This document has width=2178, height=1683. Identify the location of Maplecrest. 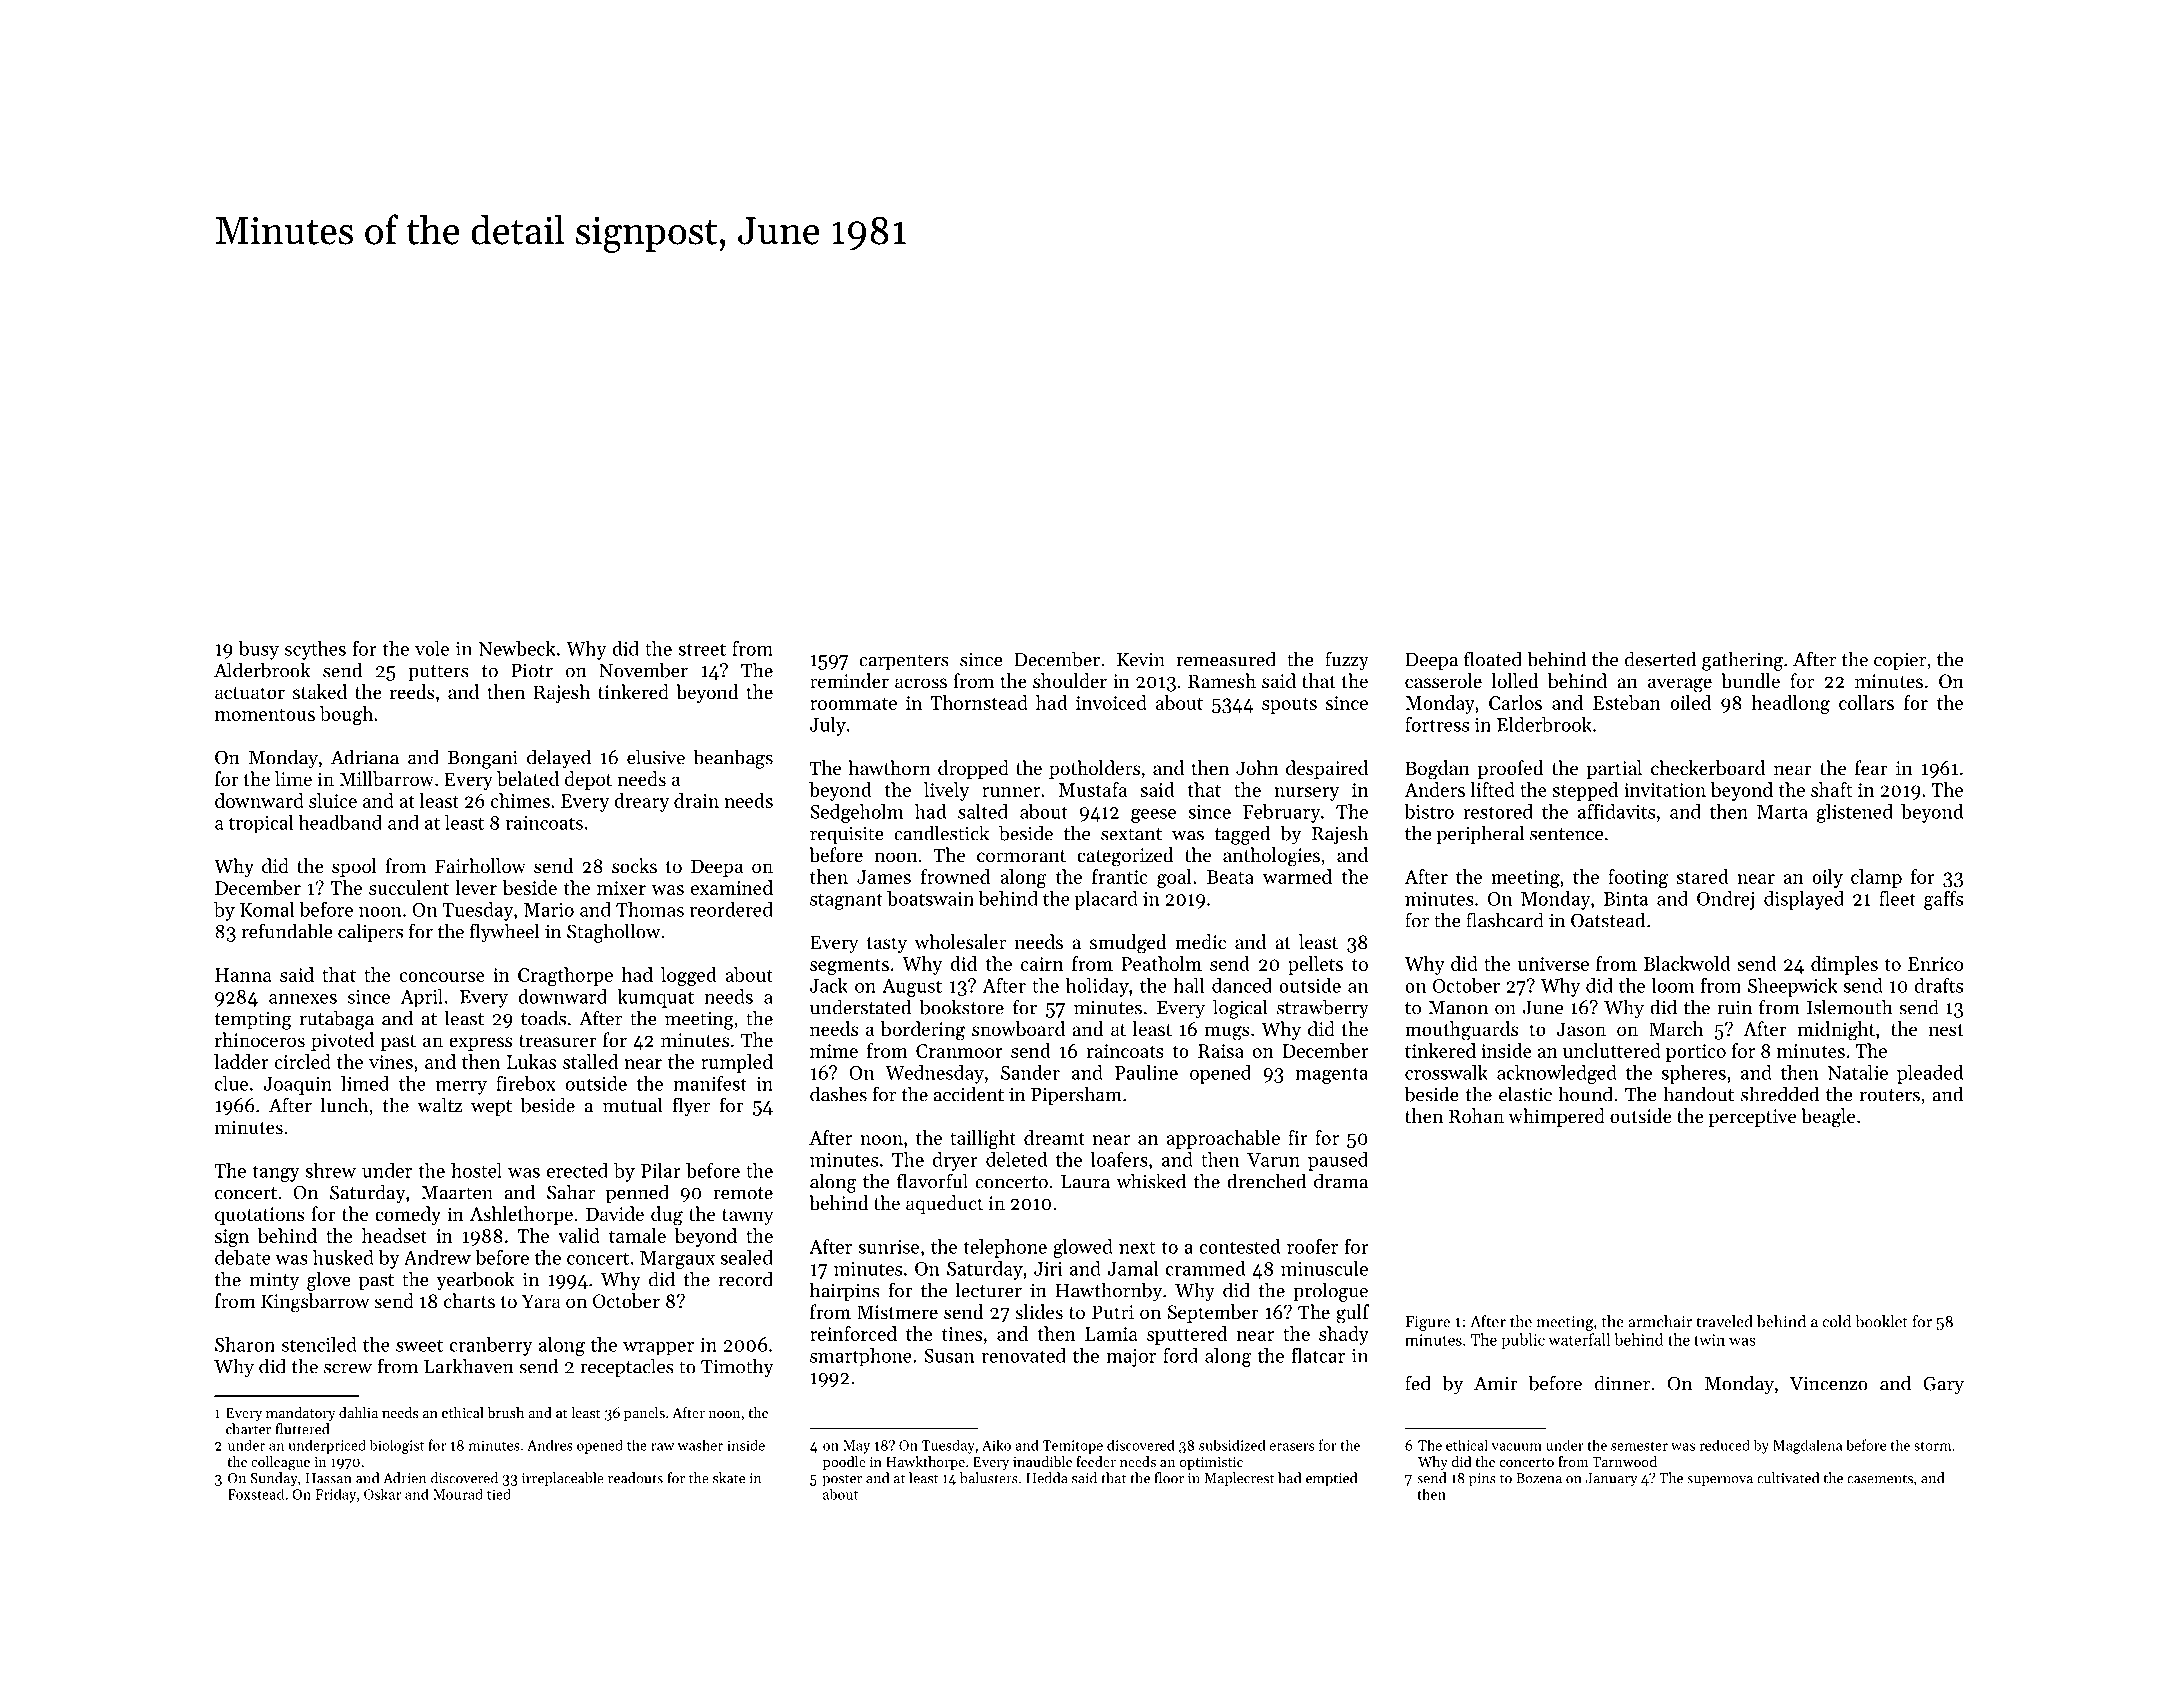
(1239, 1479).
